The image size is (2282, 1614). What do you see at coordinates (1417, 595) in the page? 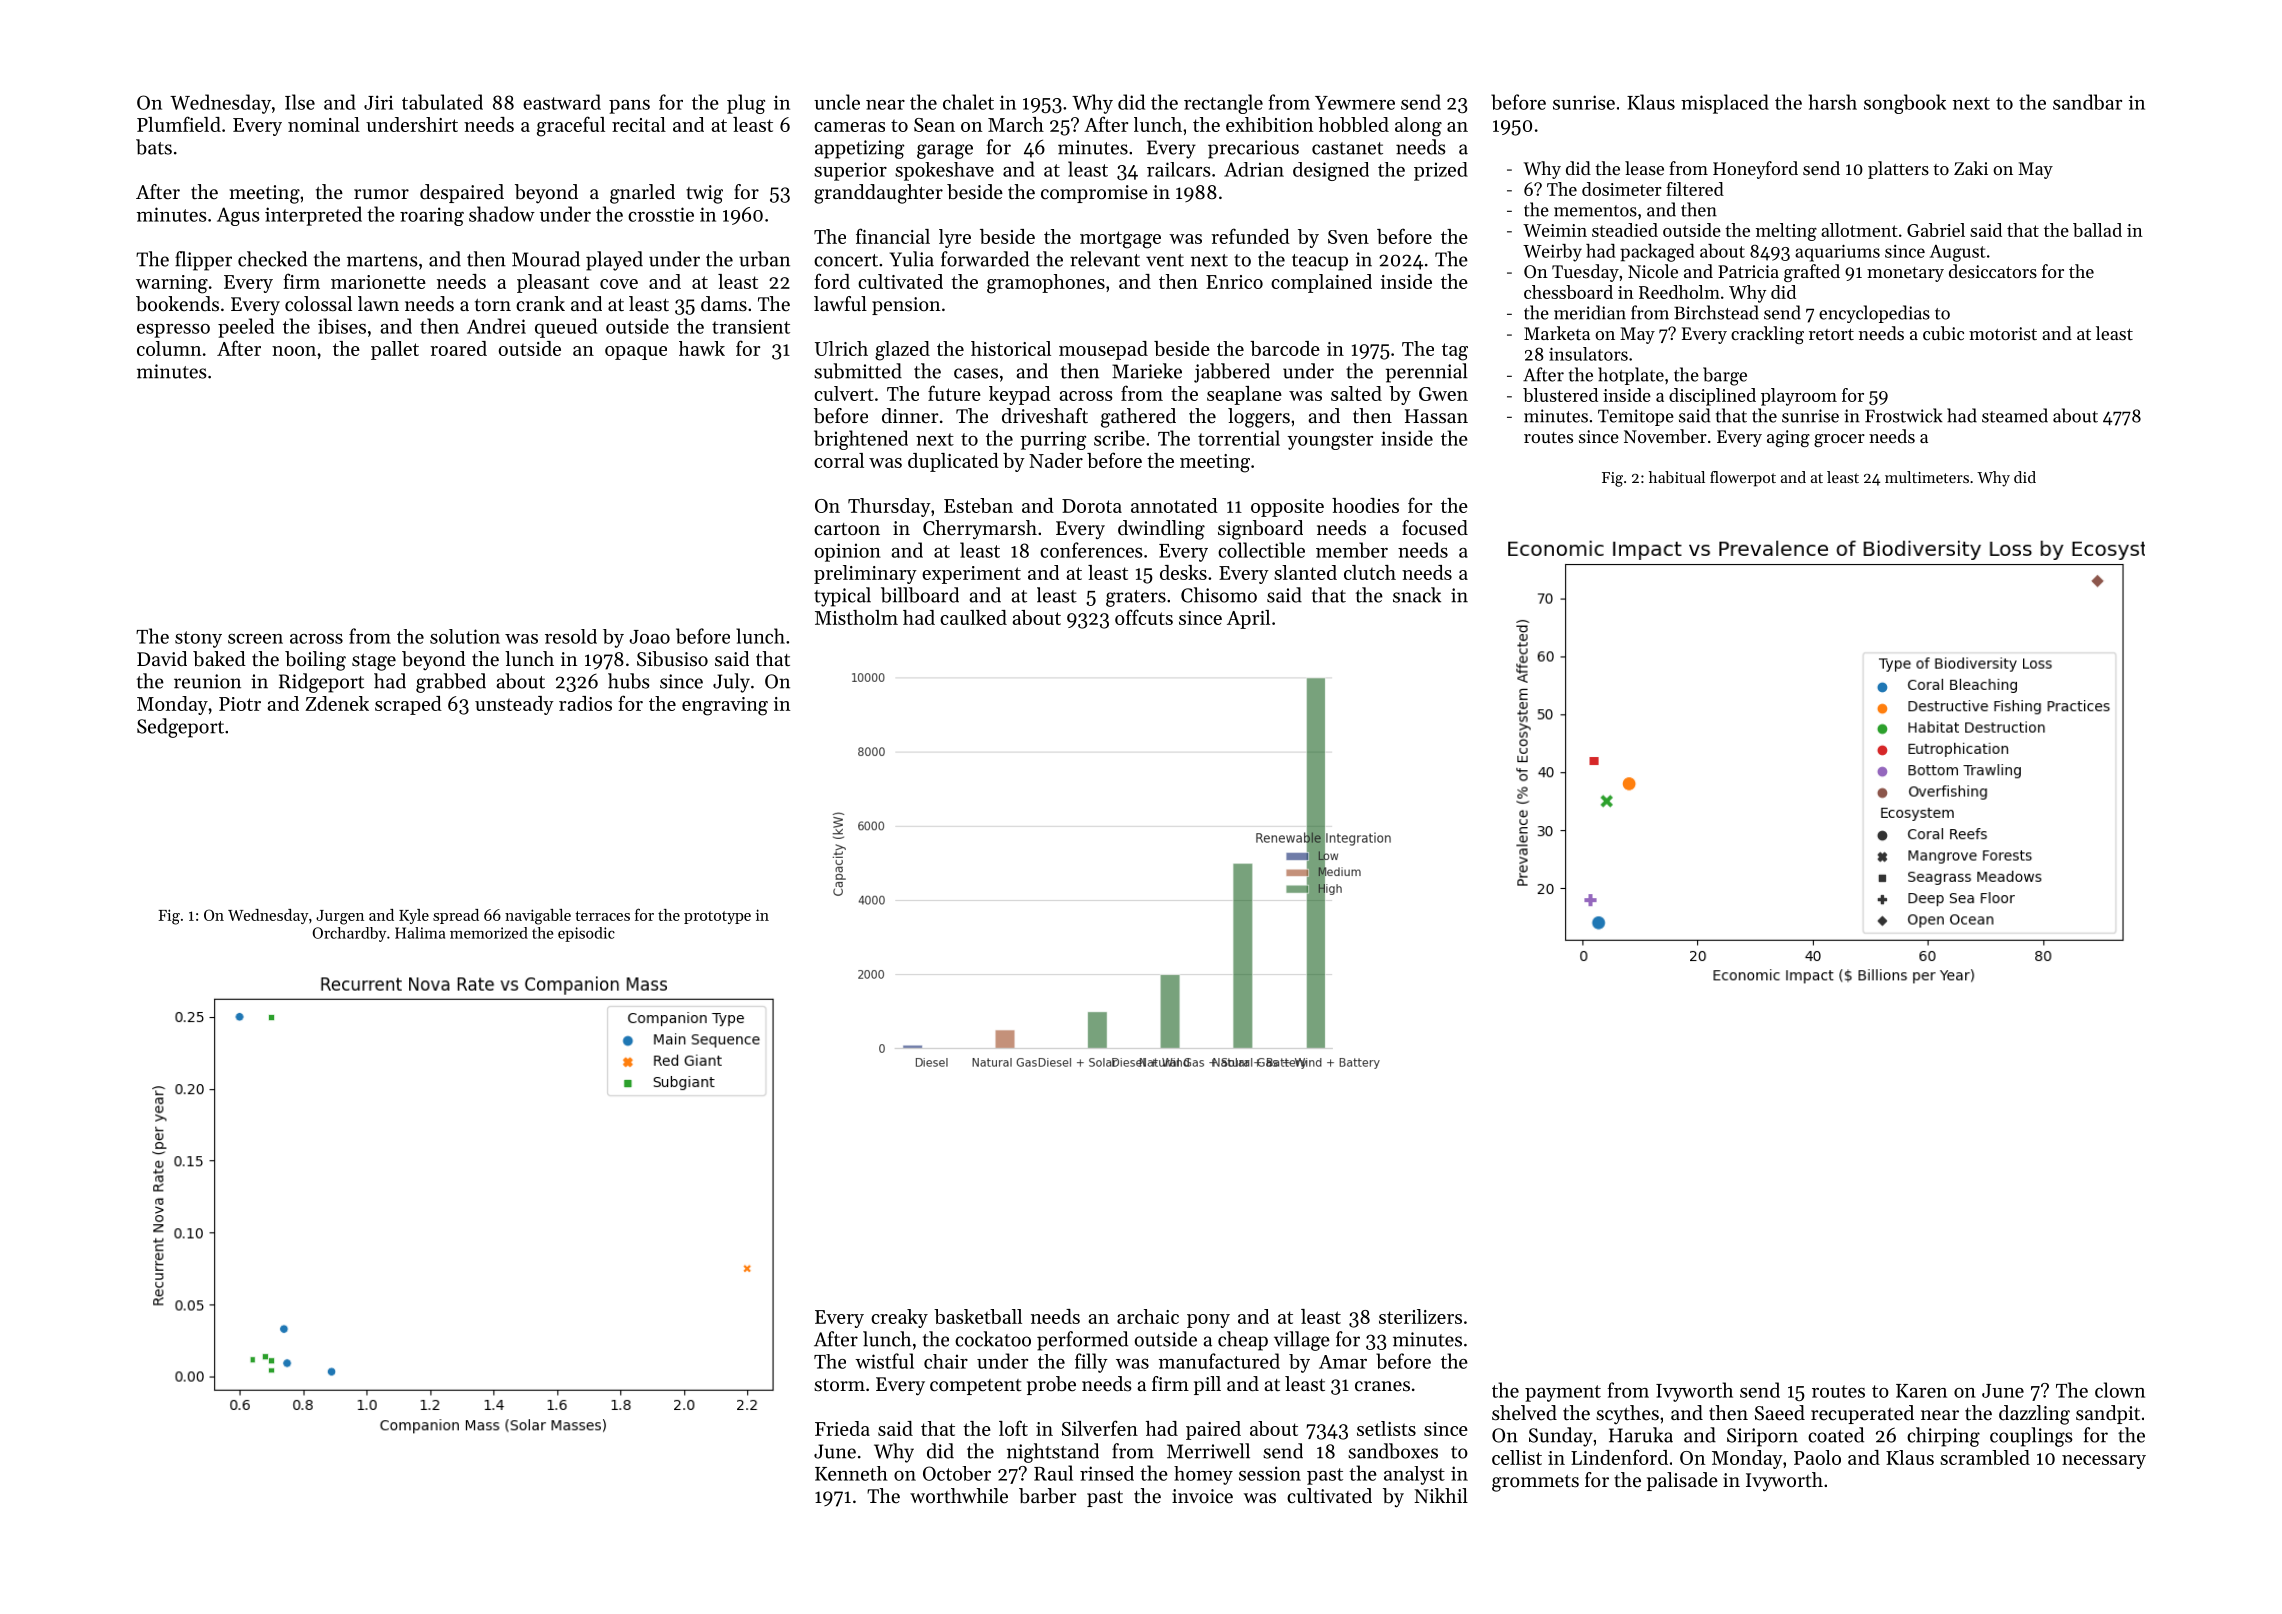
I see `snack` at bounding box center [1417, 595].
